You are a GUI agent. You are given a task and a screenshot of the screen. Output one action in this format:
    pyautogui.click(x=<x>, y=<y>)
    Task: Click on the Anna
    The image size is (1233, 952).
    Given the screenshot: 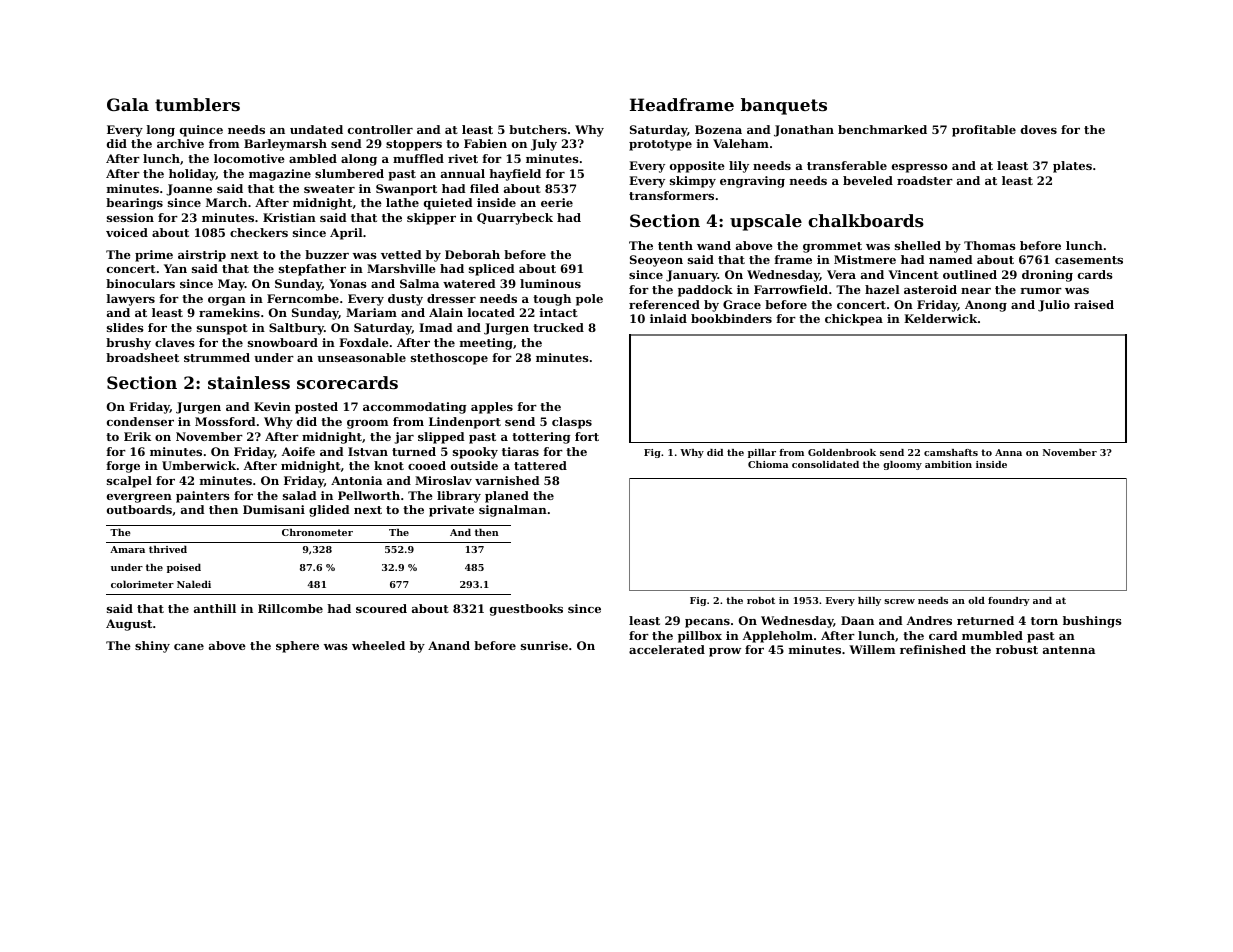 What is the action you would take?
    pyautogui.click(x=1008, y=452)
